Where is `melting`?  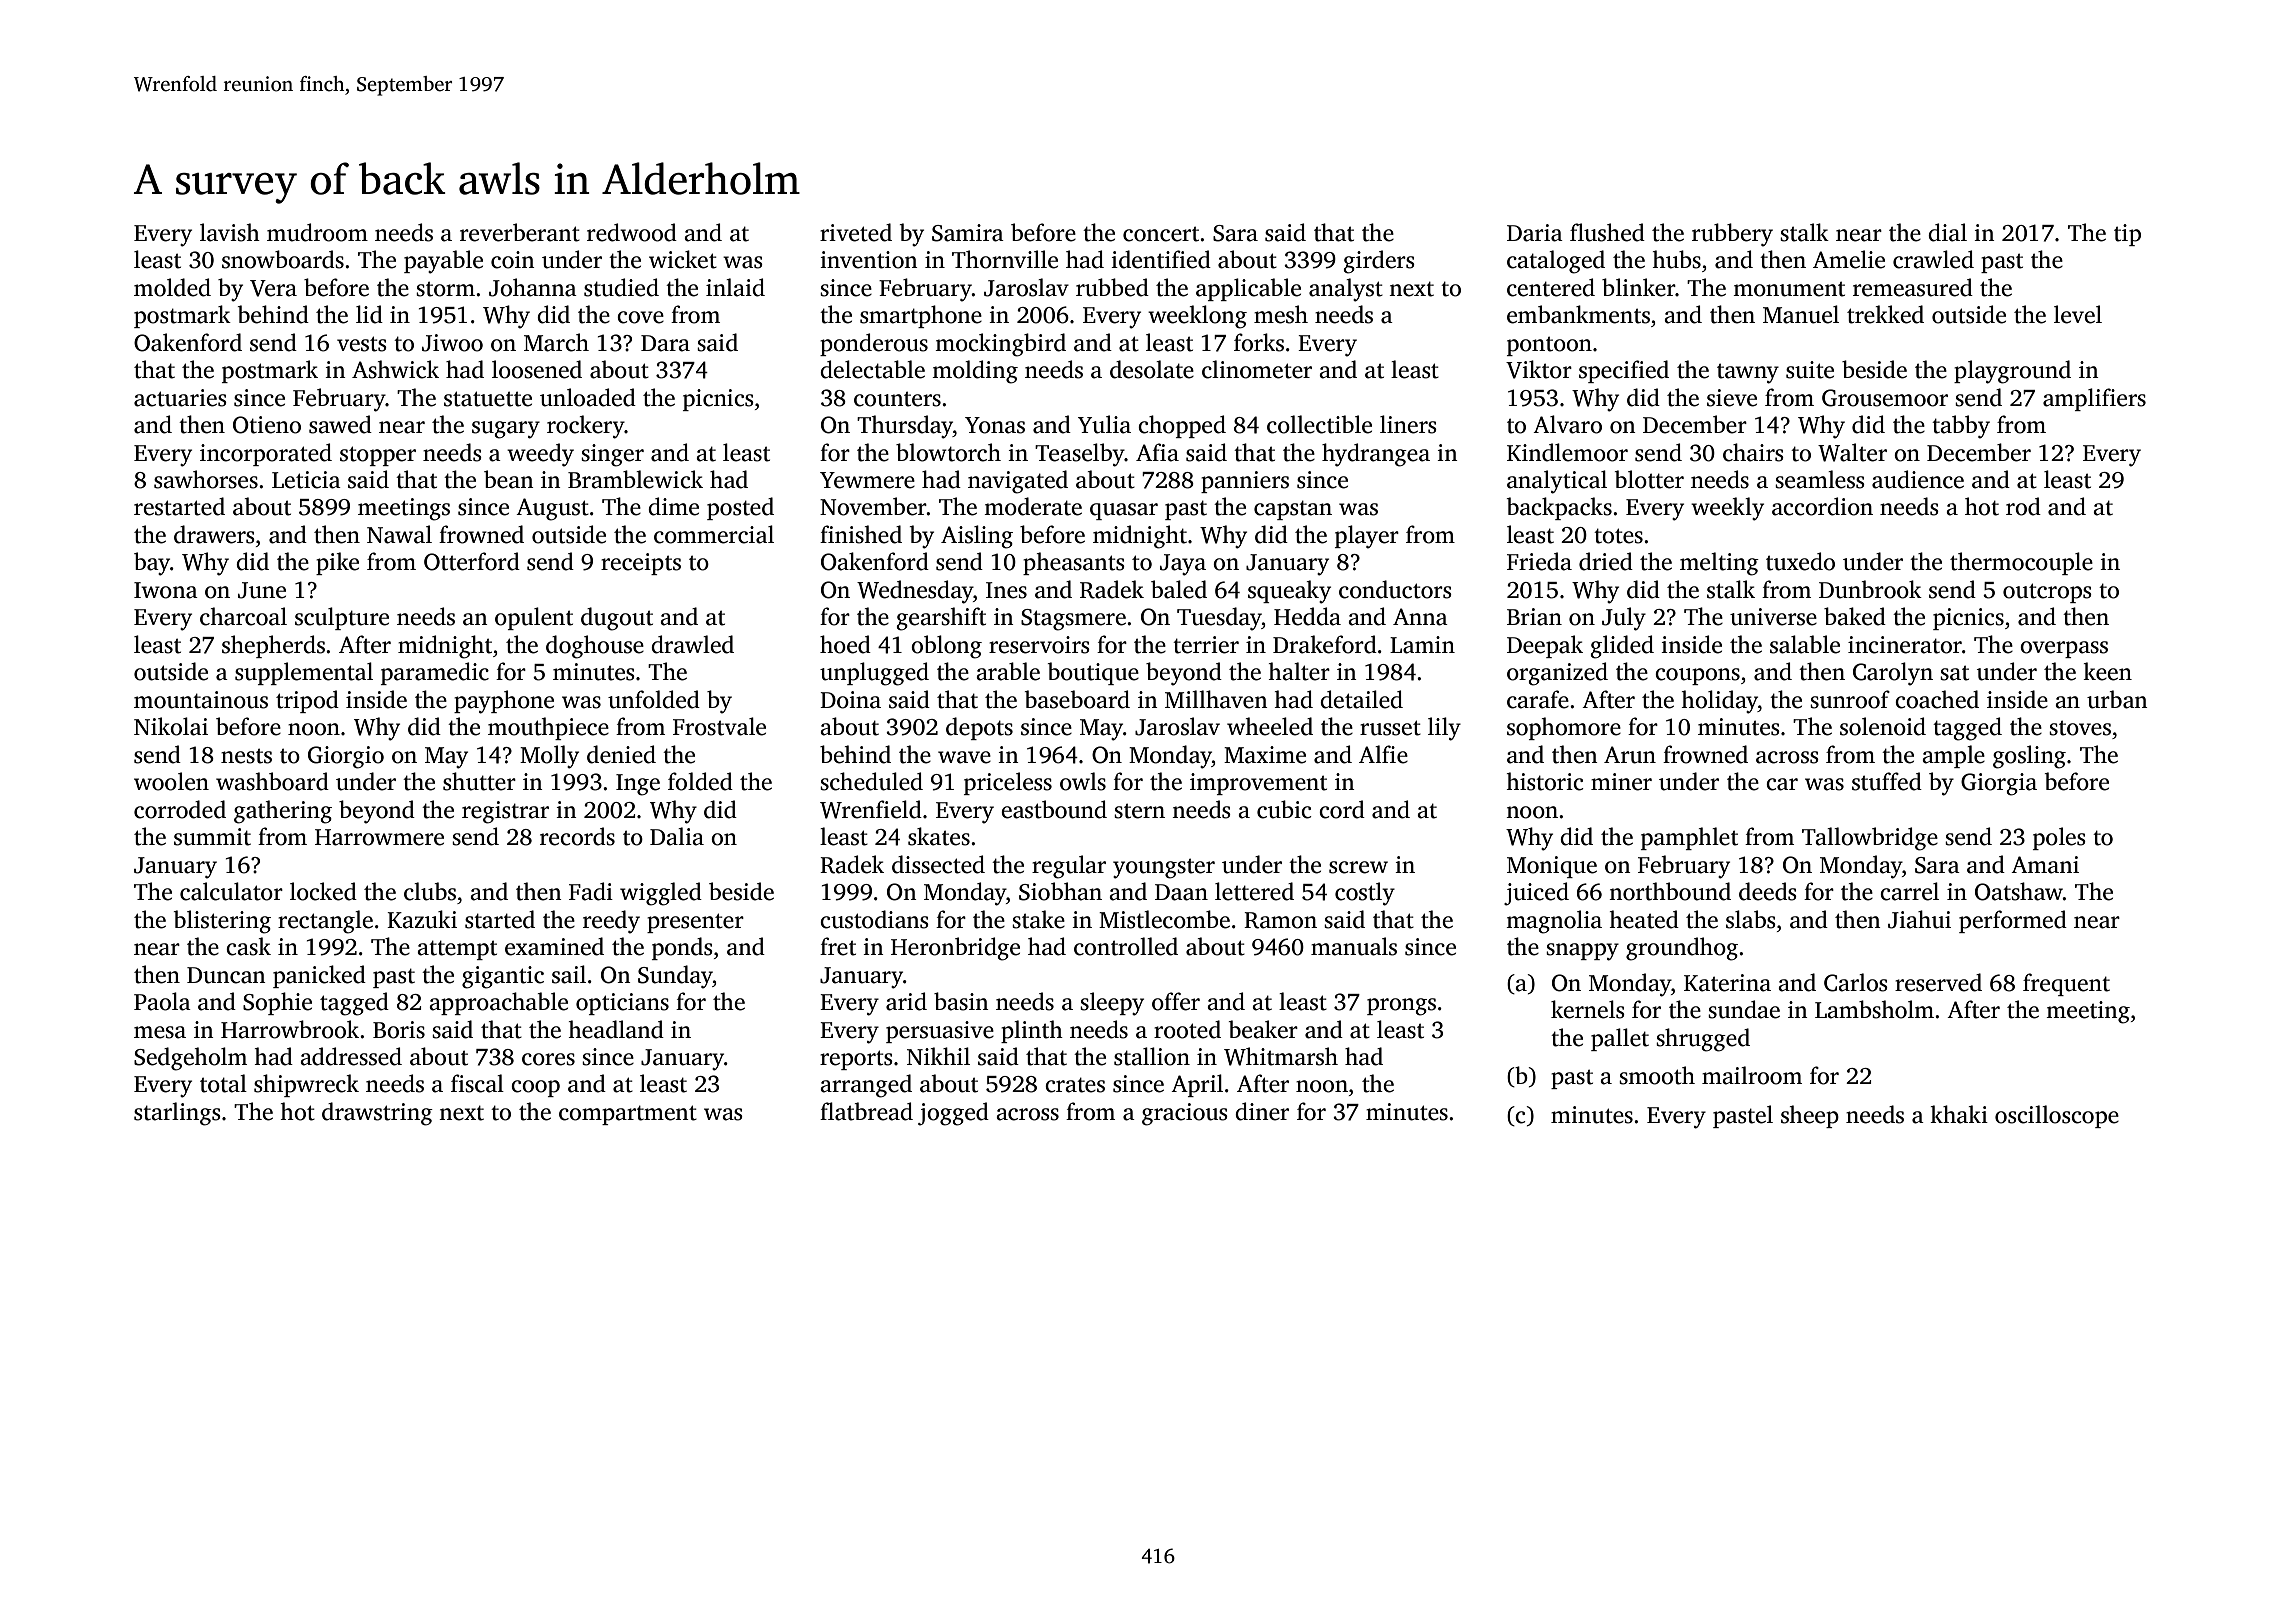
melting is located at coordinates (1719, 564).
